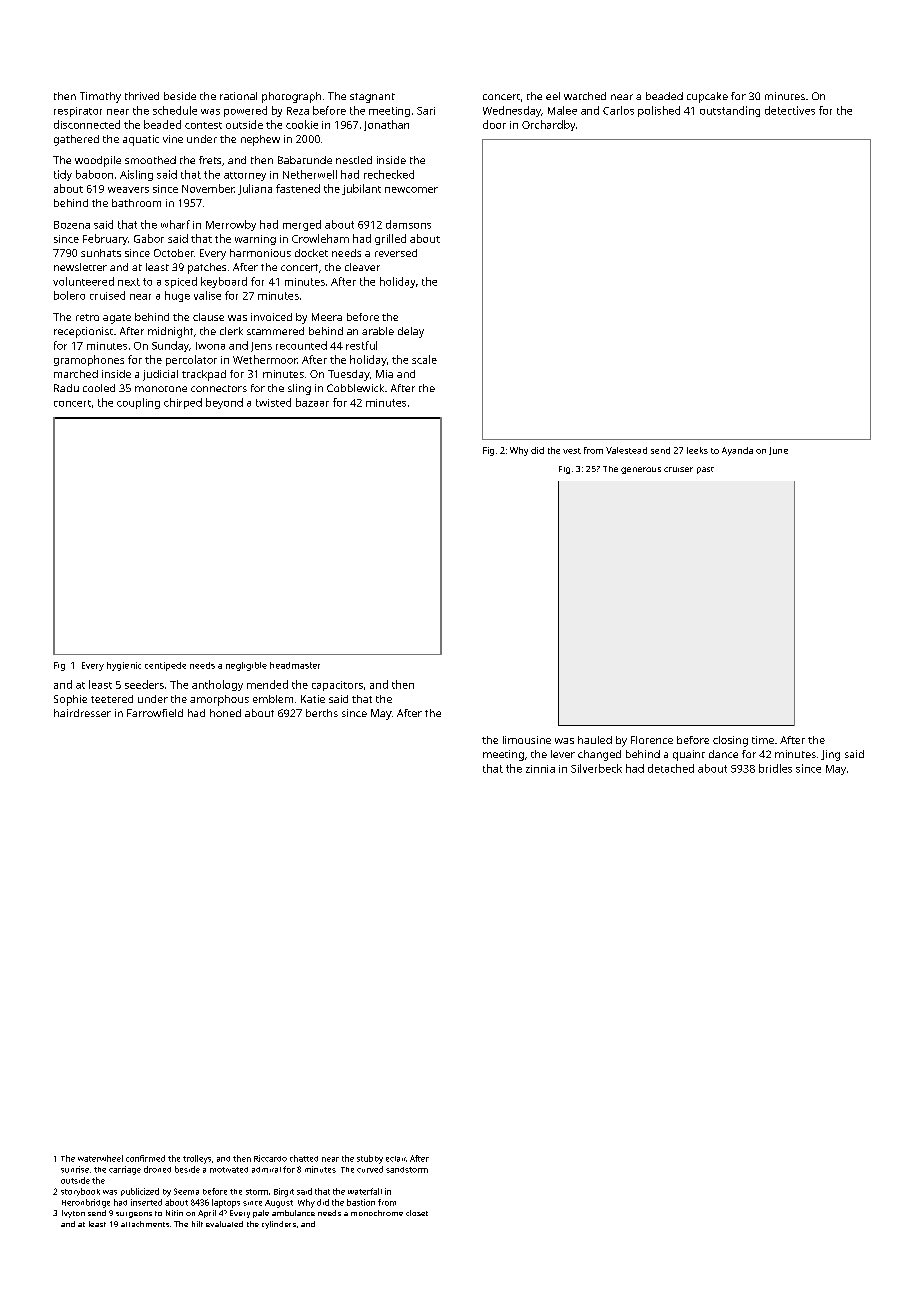 The width and height of the document is (924, 1308). I want to click on time, so click(763, 740).
